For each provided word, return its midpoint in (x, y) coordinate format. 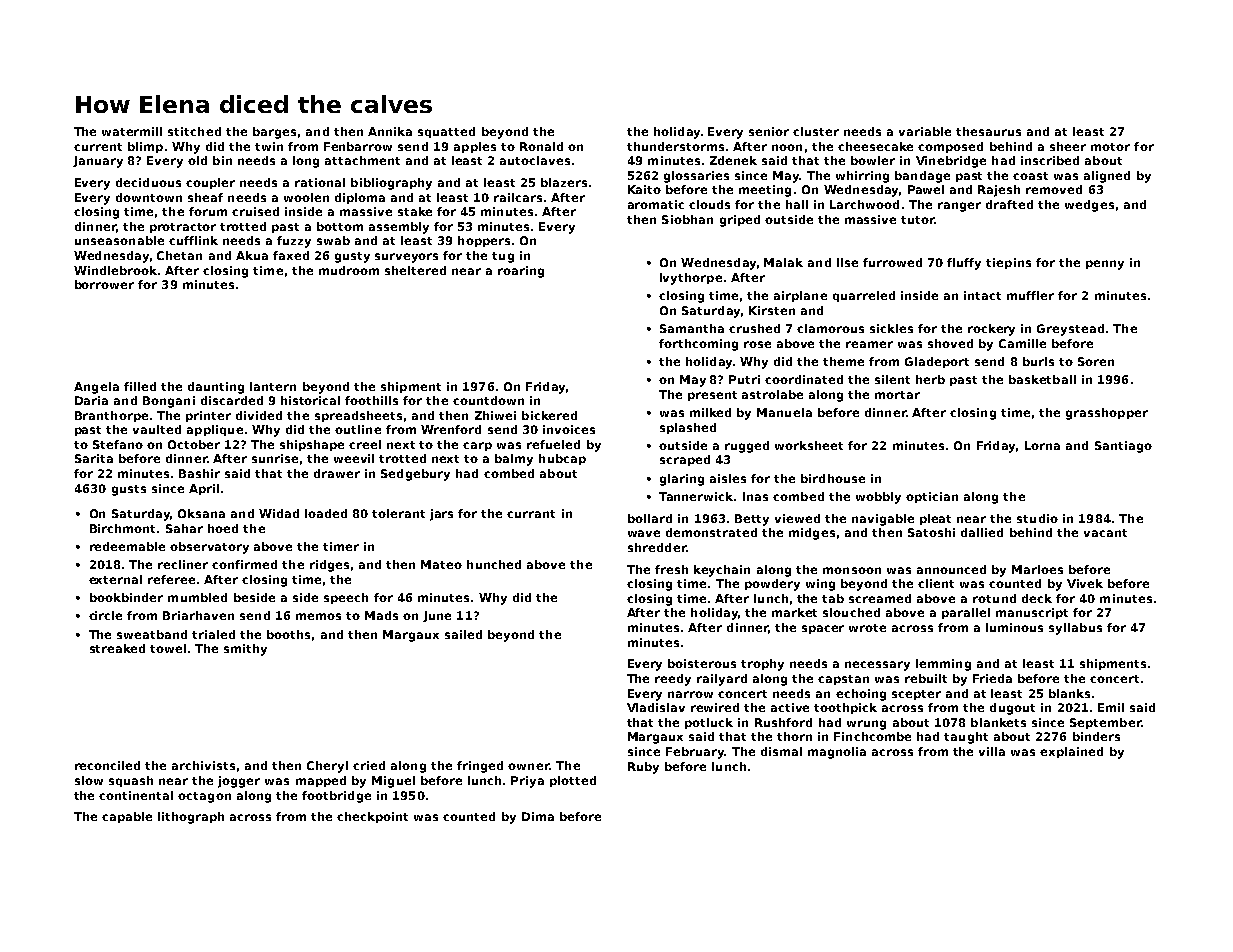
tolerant (398, 513)
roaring (521, 272)
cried (369, 765)
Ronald (541, 146)
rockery (991, 330)
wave (644, 533)
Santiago (1123, 447)
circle (105, 615)
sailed (463, 634)
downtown (149, 197)
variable (925, 131)
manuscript (1032, 613)
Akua (252, 255)
